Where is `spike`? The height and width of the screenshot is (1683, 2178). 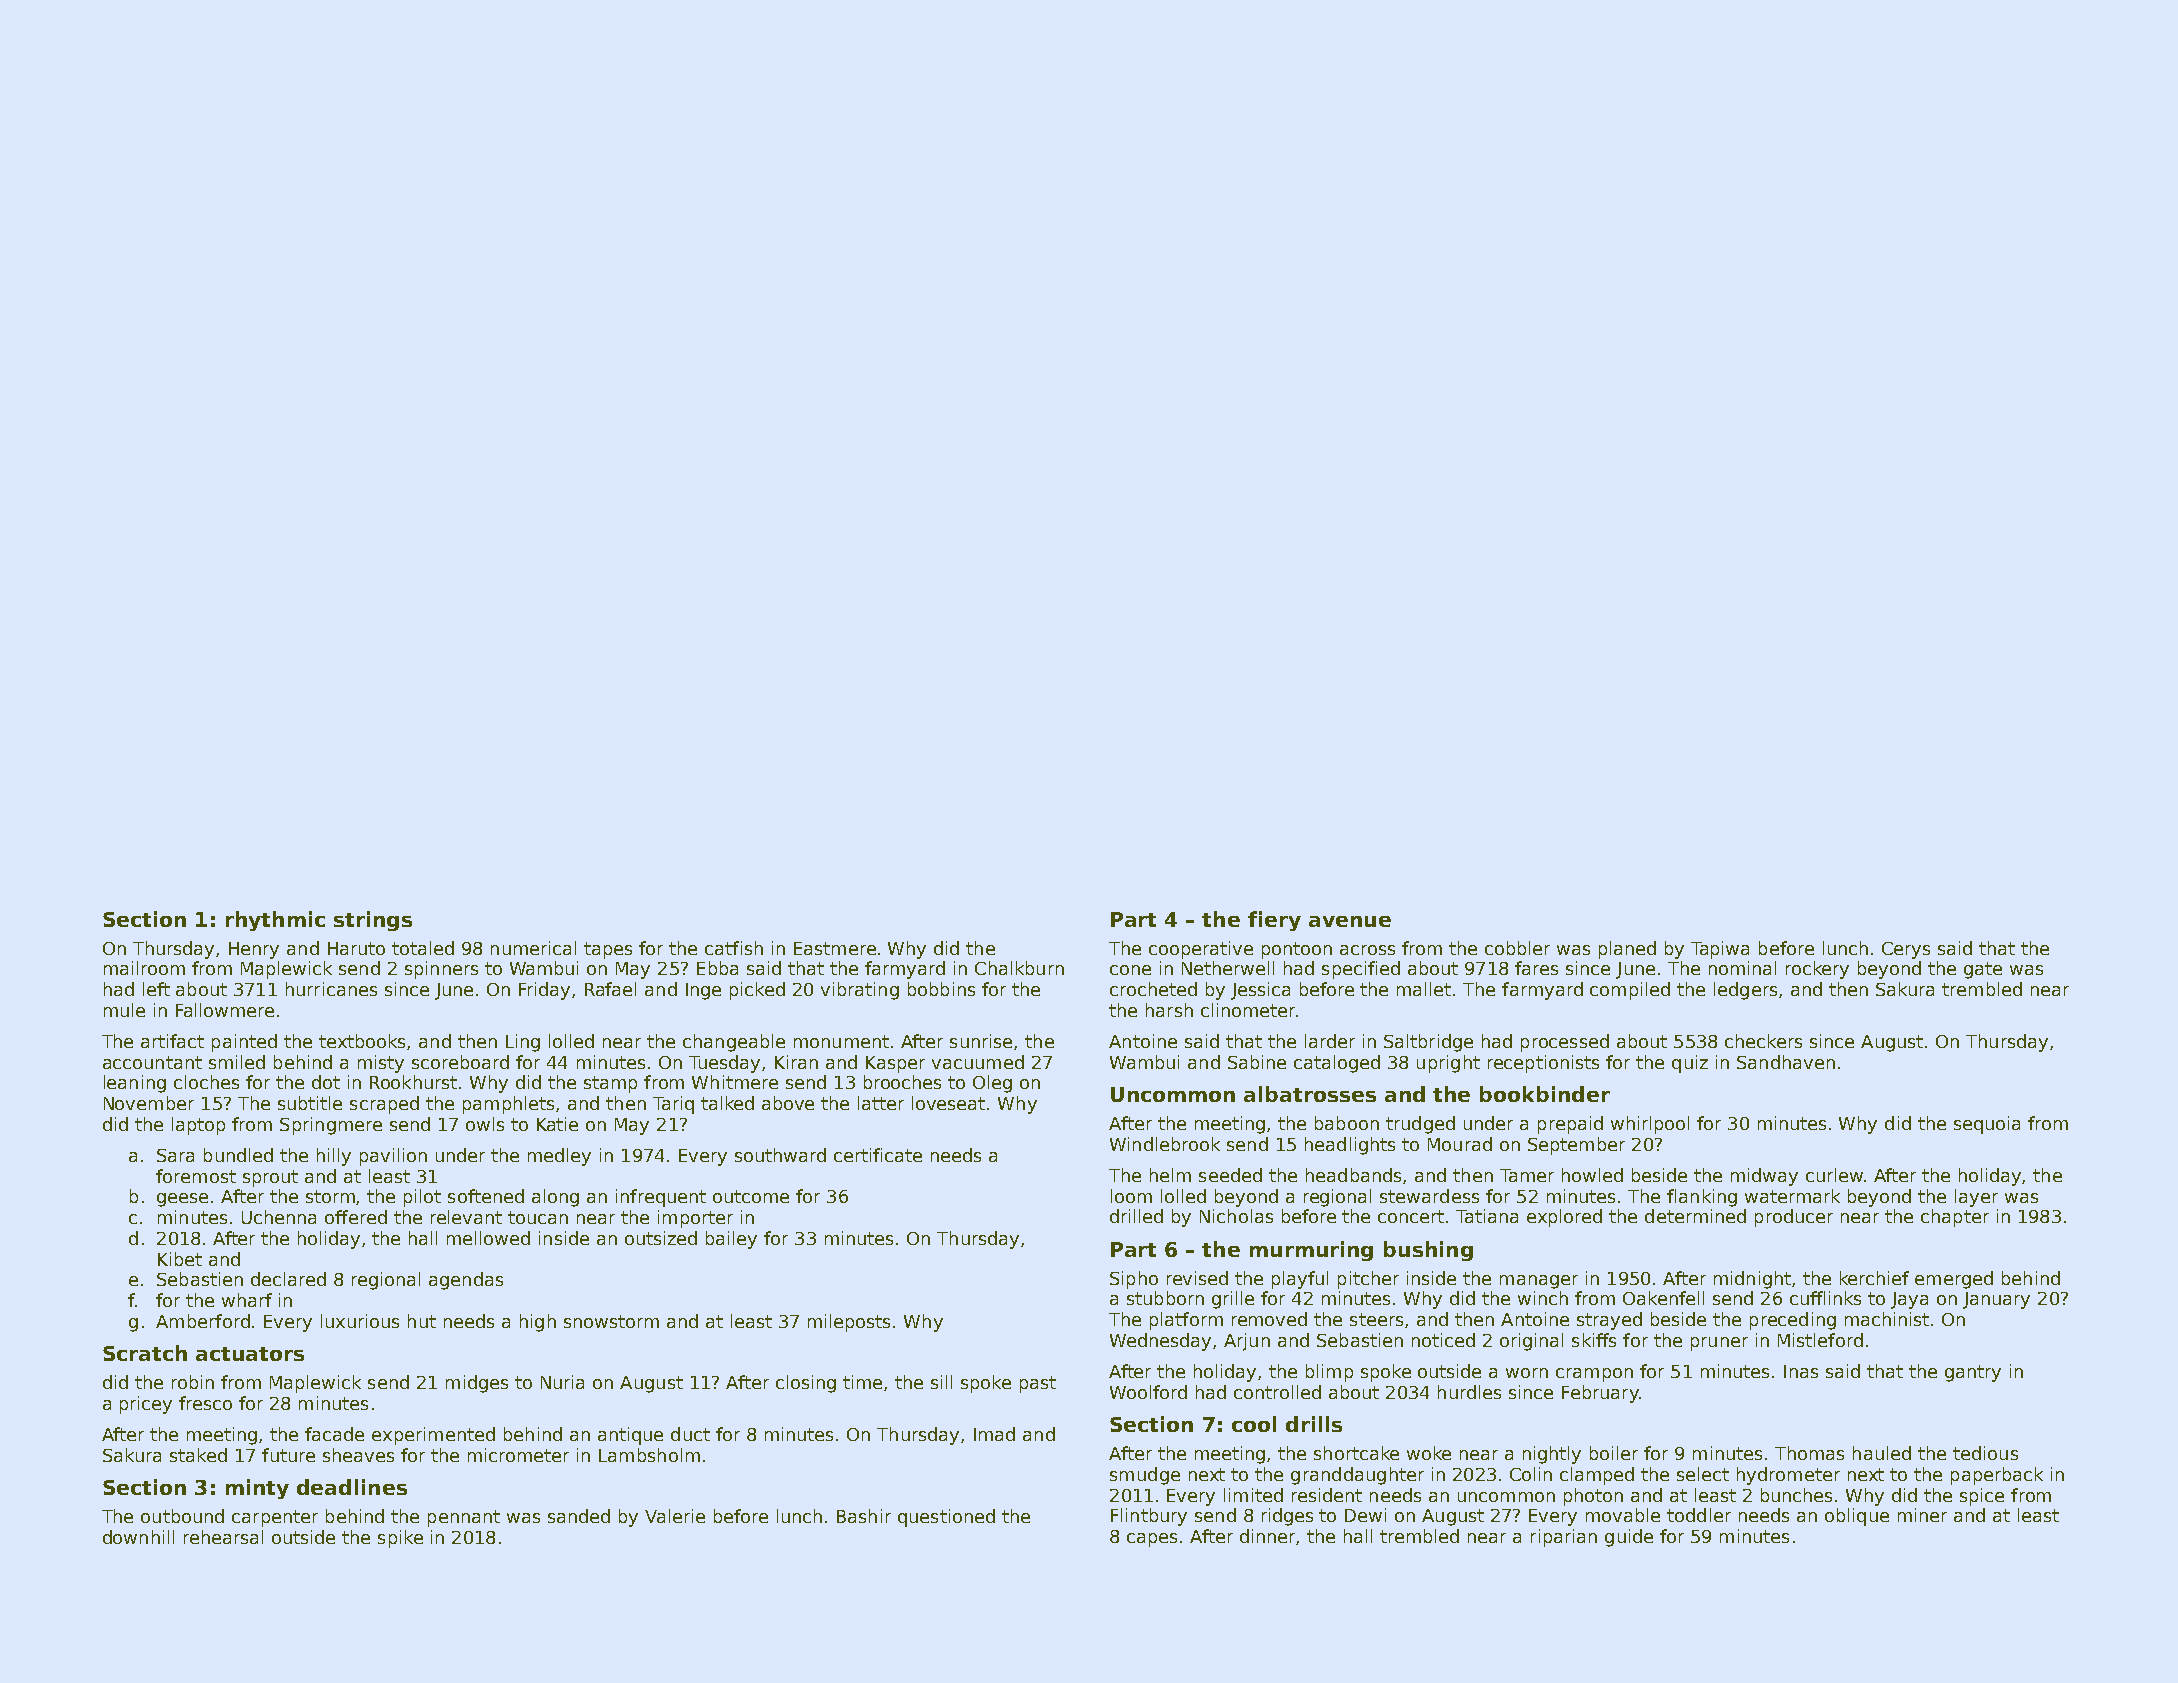
spike is located at coordinates (400, 1539).
